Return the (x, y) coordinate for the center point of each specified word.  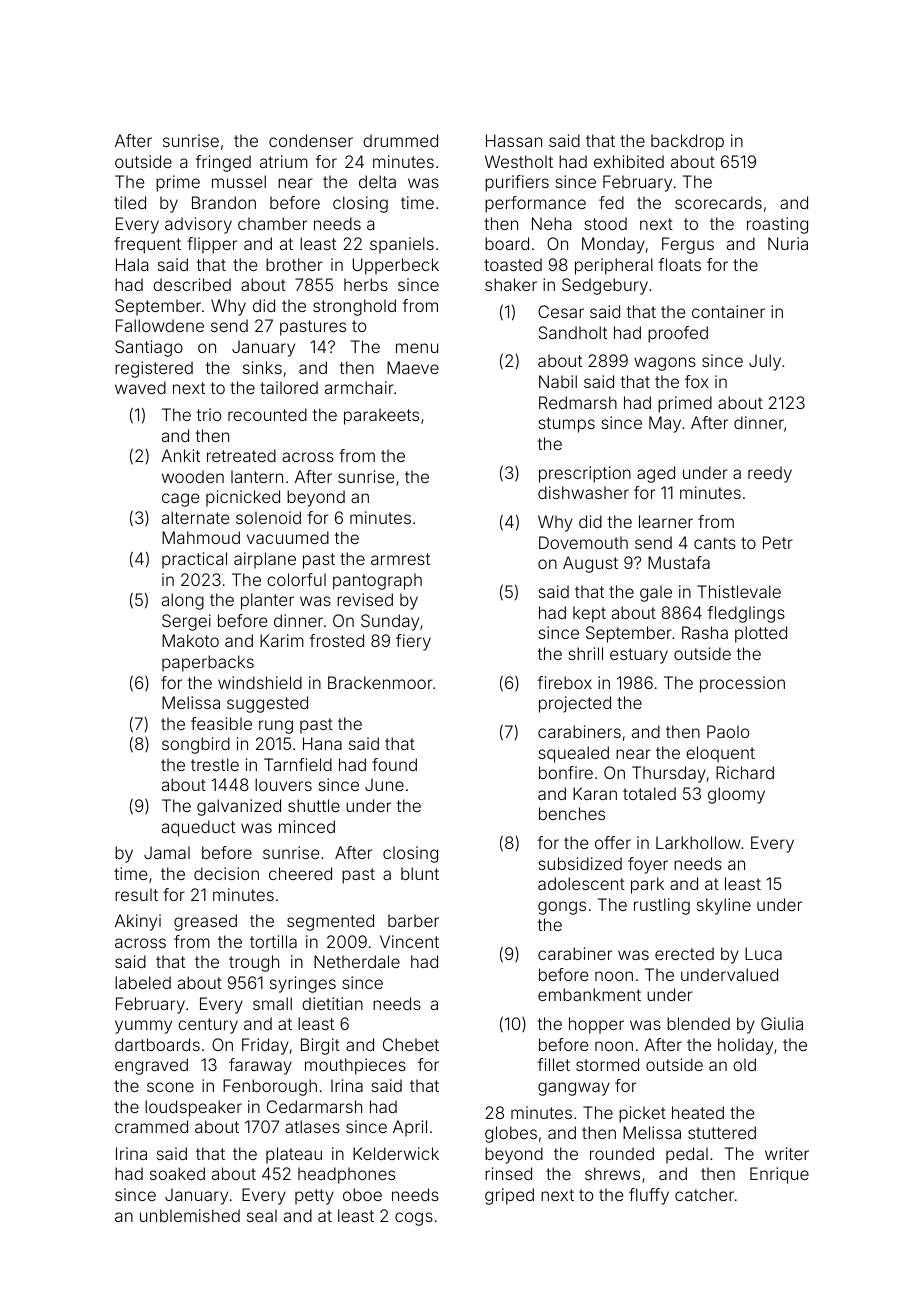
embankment (589, 994)
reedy (770, 474)
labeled (143, 982)
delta (377, 181)
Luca (763, 953)
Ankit (180, 455)
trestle (215, 764)
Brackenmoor (380, 682)
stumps (566, 425)
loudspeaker (193, 1108)
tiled (130, 202)
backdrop (687, 142)
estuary (639, 656)
